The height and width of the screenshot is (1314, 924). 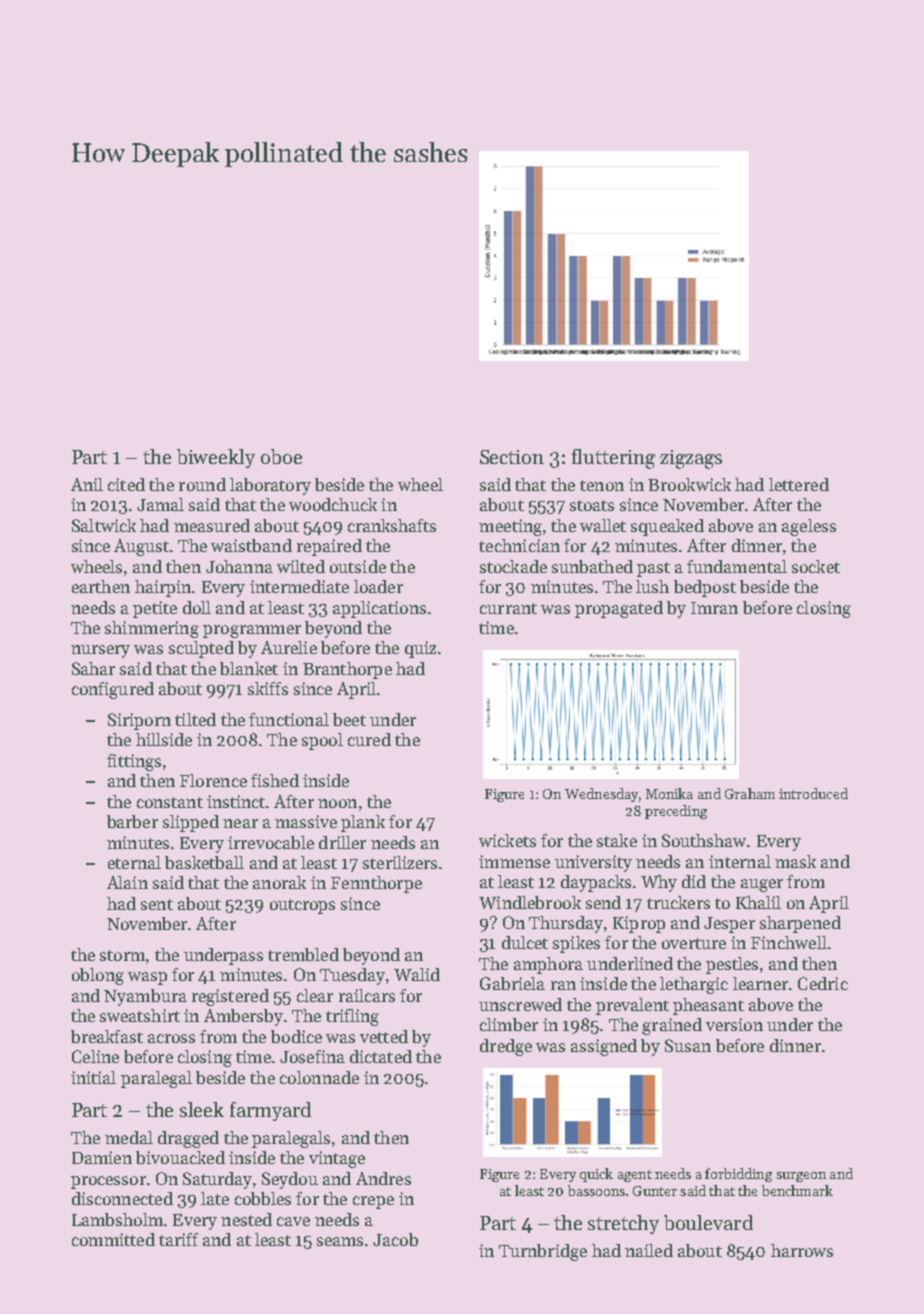 What do you see at coordinates (737, 566) in the screenshot?
I see `fundamental` at bounding box center [737, 566].
